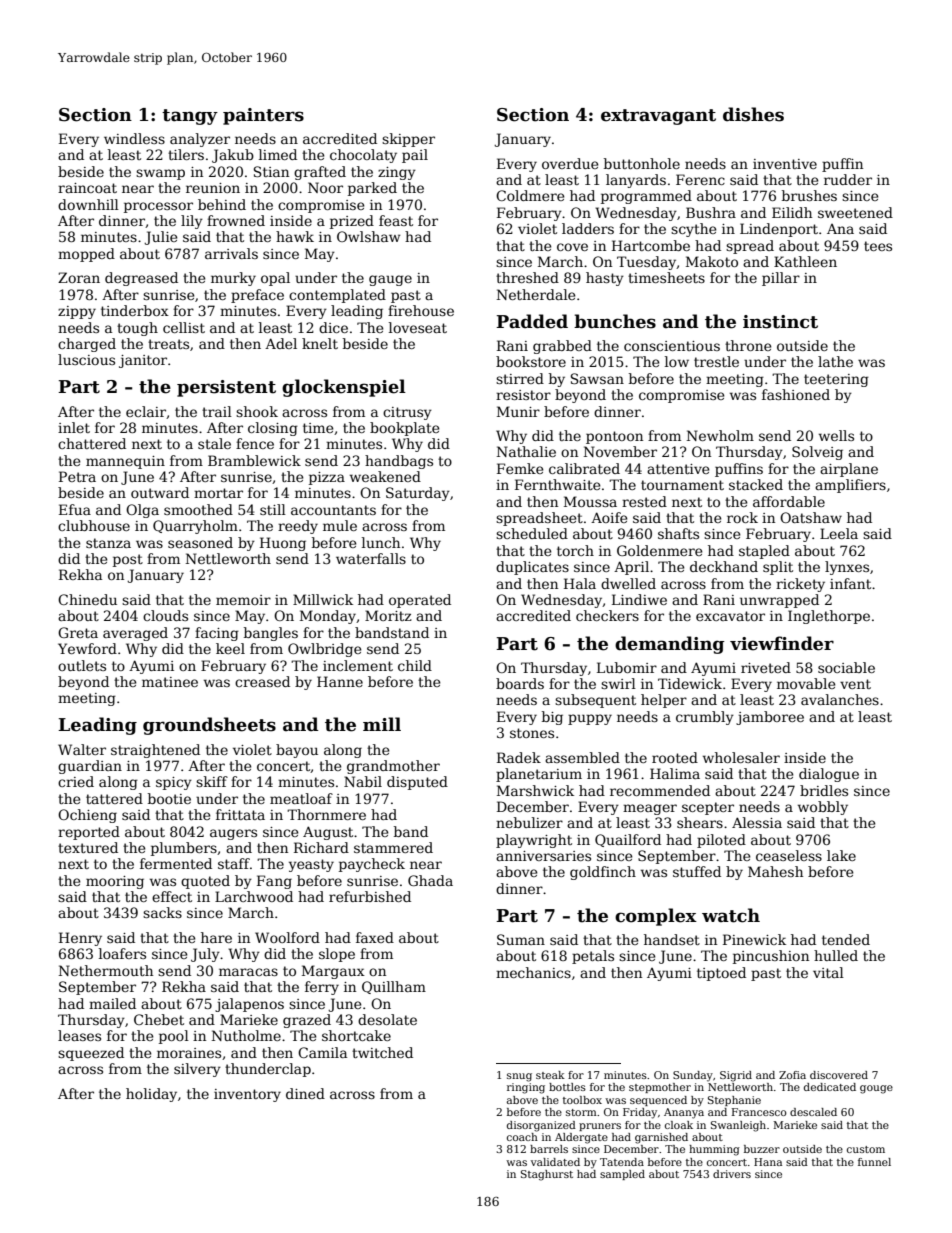 This screenshot has height=1233, width=952. What do you see at coordinates (305, 1093) in the screenshot?
I see `dined` at bounding box center [305, 1093].
